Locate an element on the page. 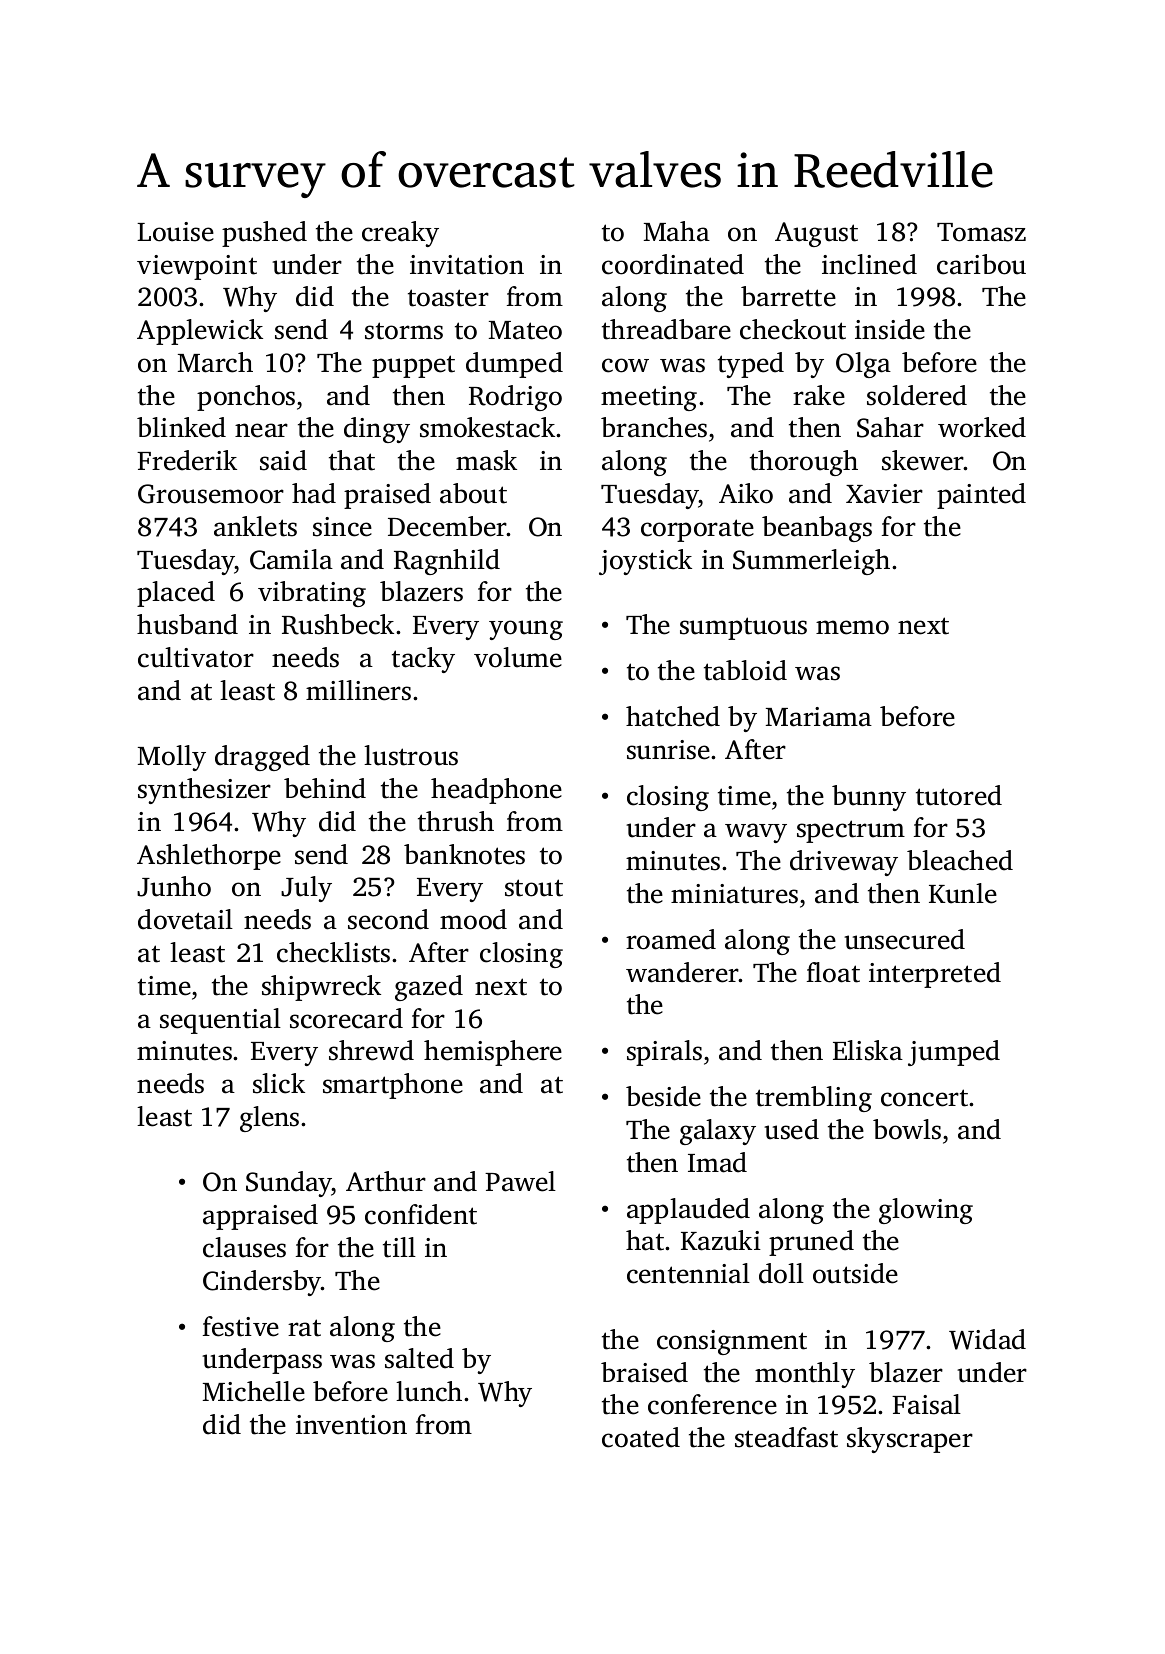 This image has height=1654, width=1165. braised is located at coordinates (644, 1372).
